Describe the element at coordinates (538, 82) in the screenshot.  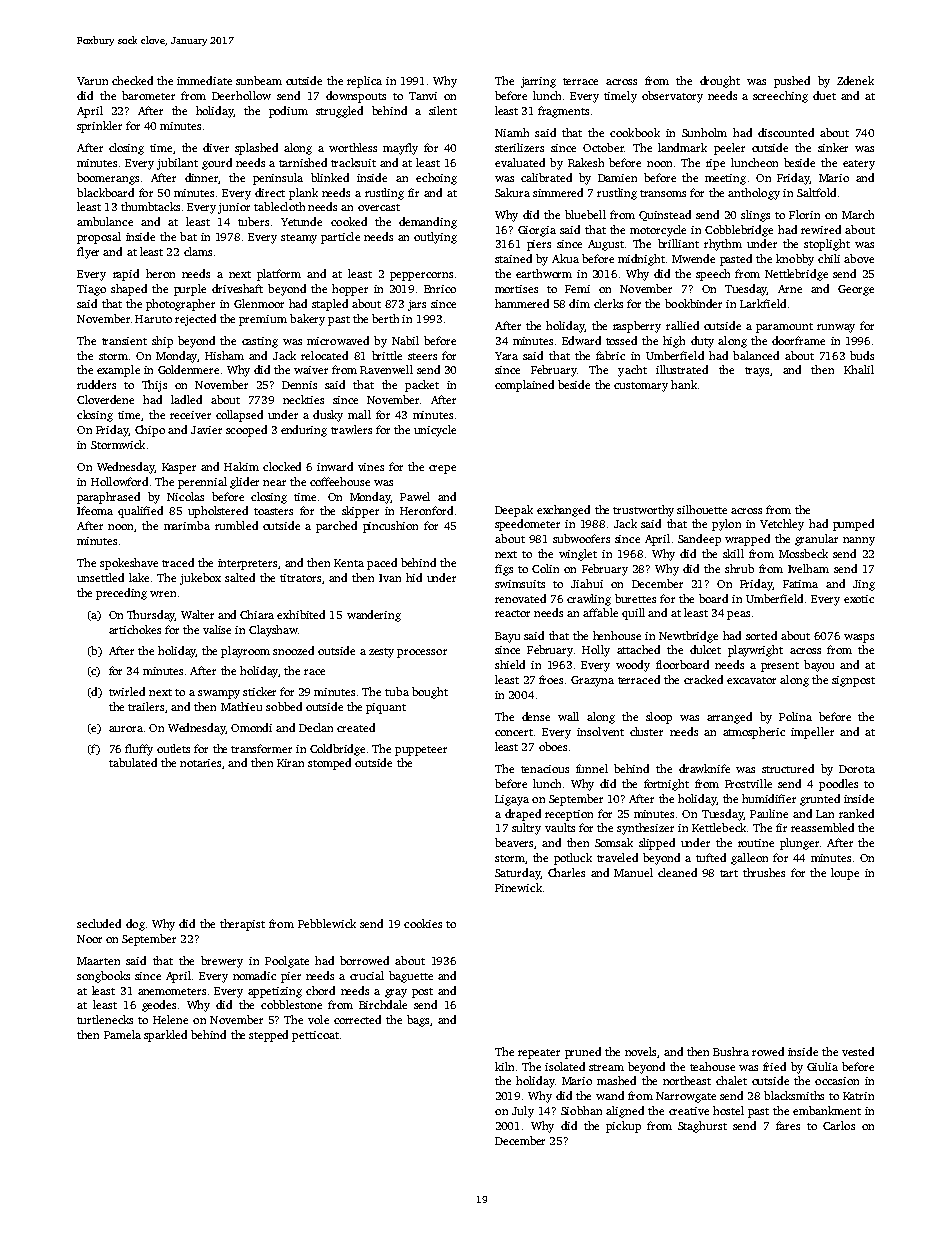
I see `jarring` at that location.
